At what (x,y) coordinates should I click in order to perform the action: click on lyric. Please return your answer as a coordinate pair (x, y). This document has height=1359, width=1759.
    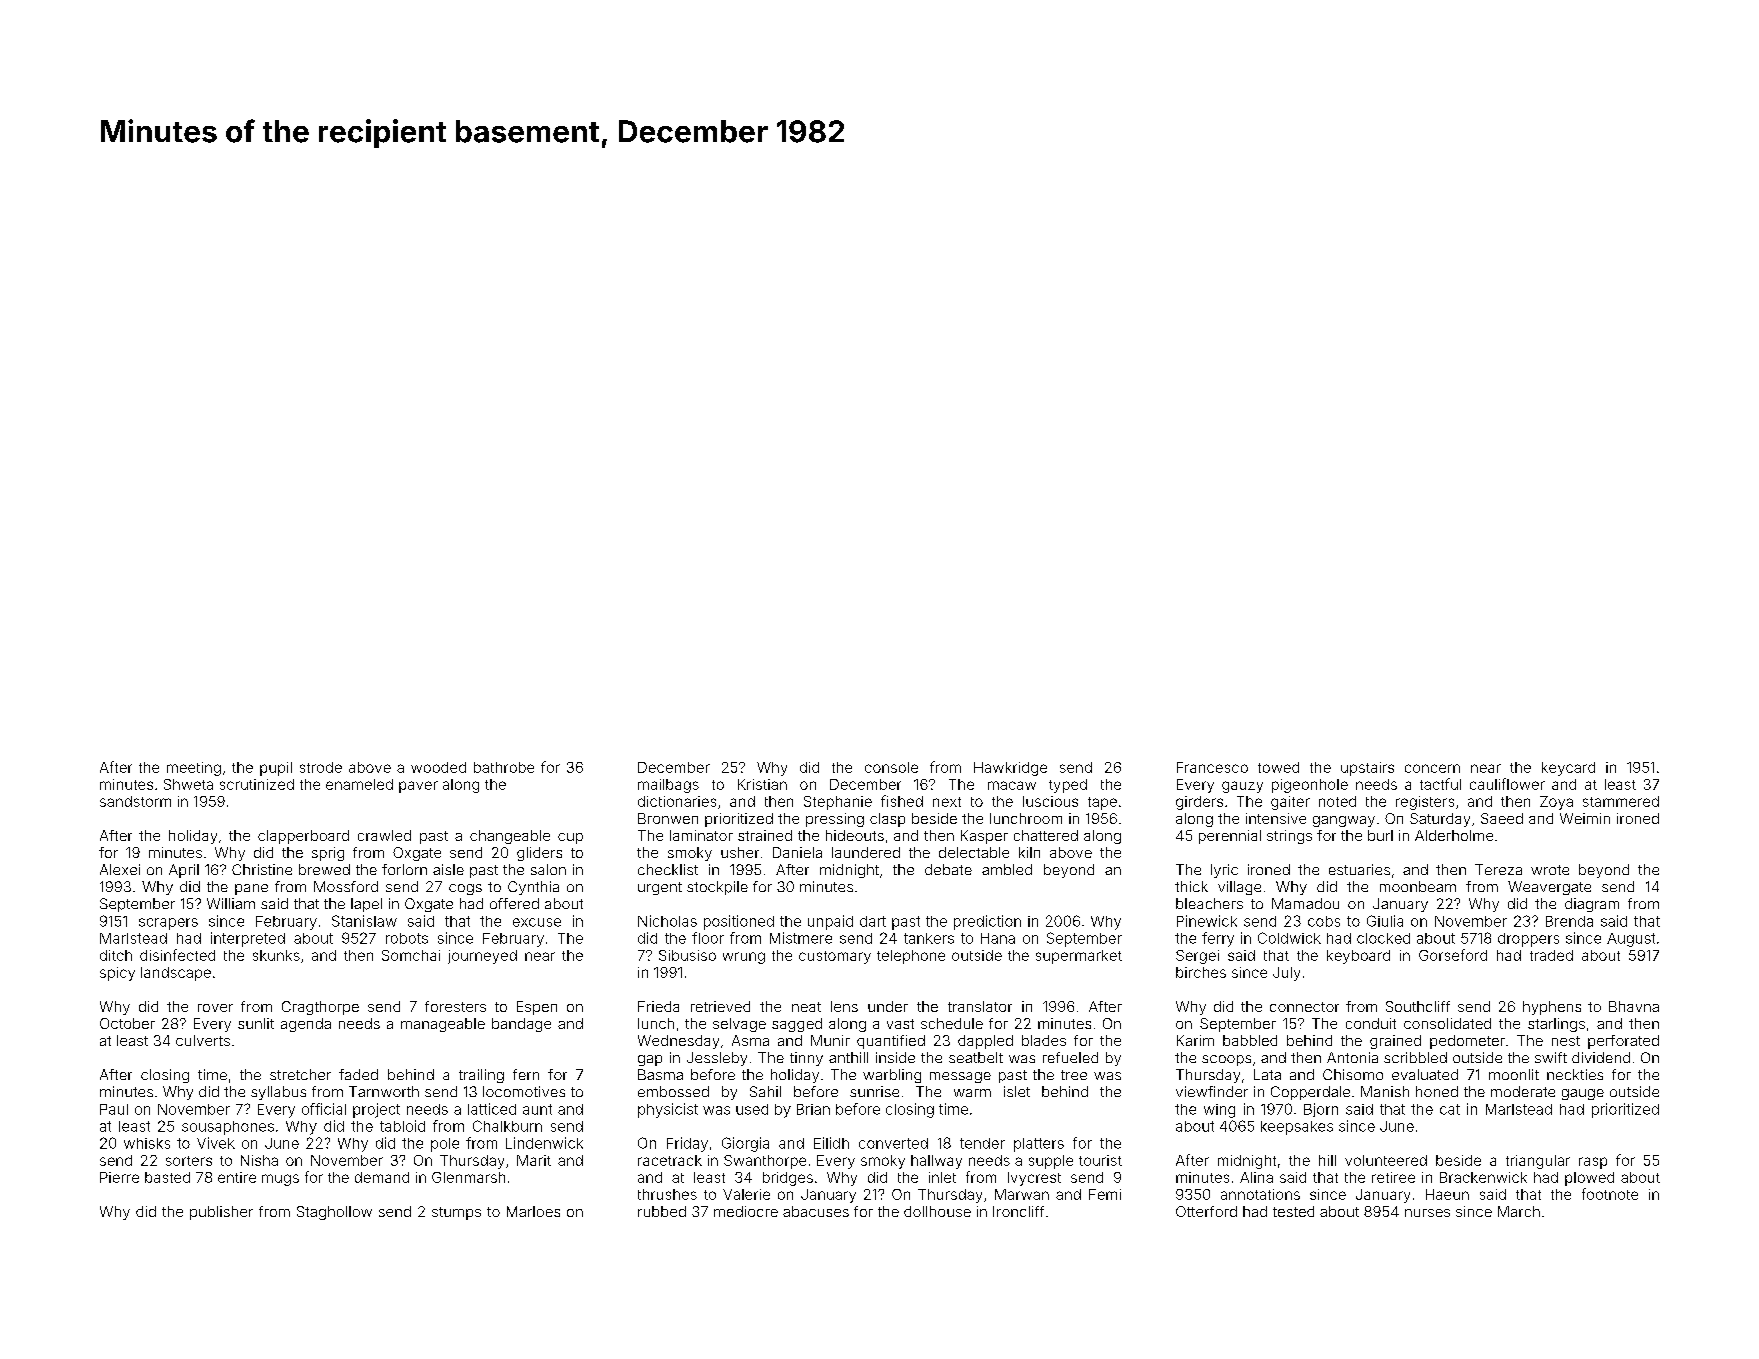
    Looking at the image, I should click on (1224, 871).
